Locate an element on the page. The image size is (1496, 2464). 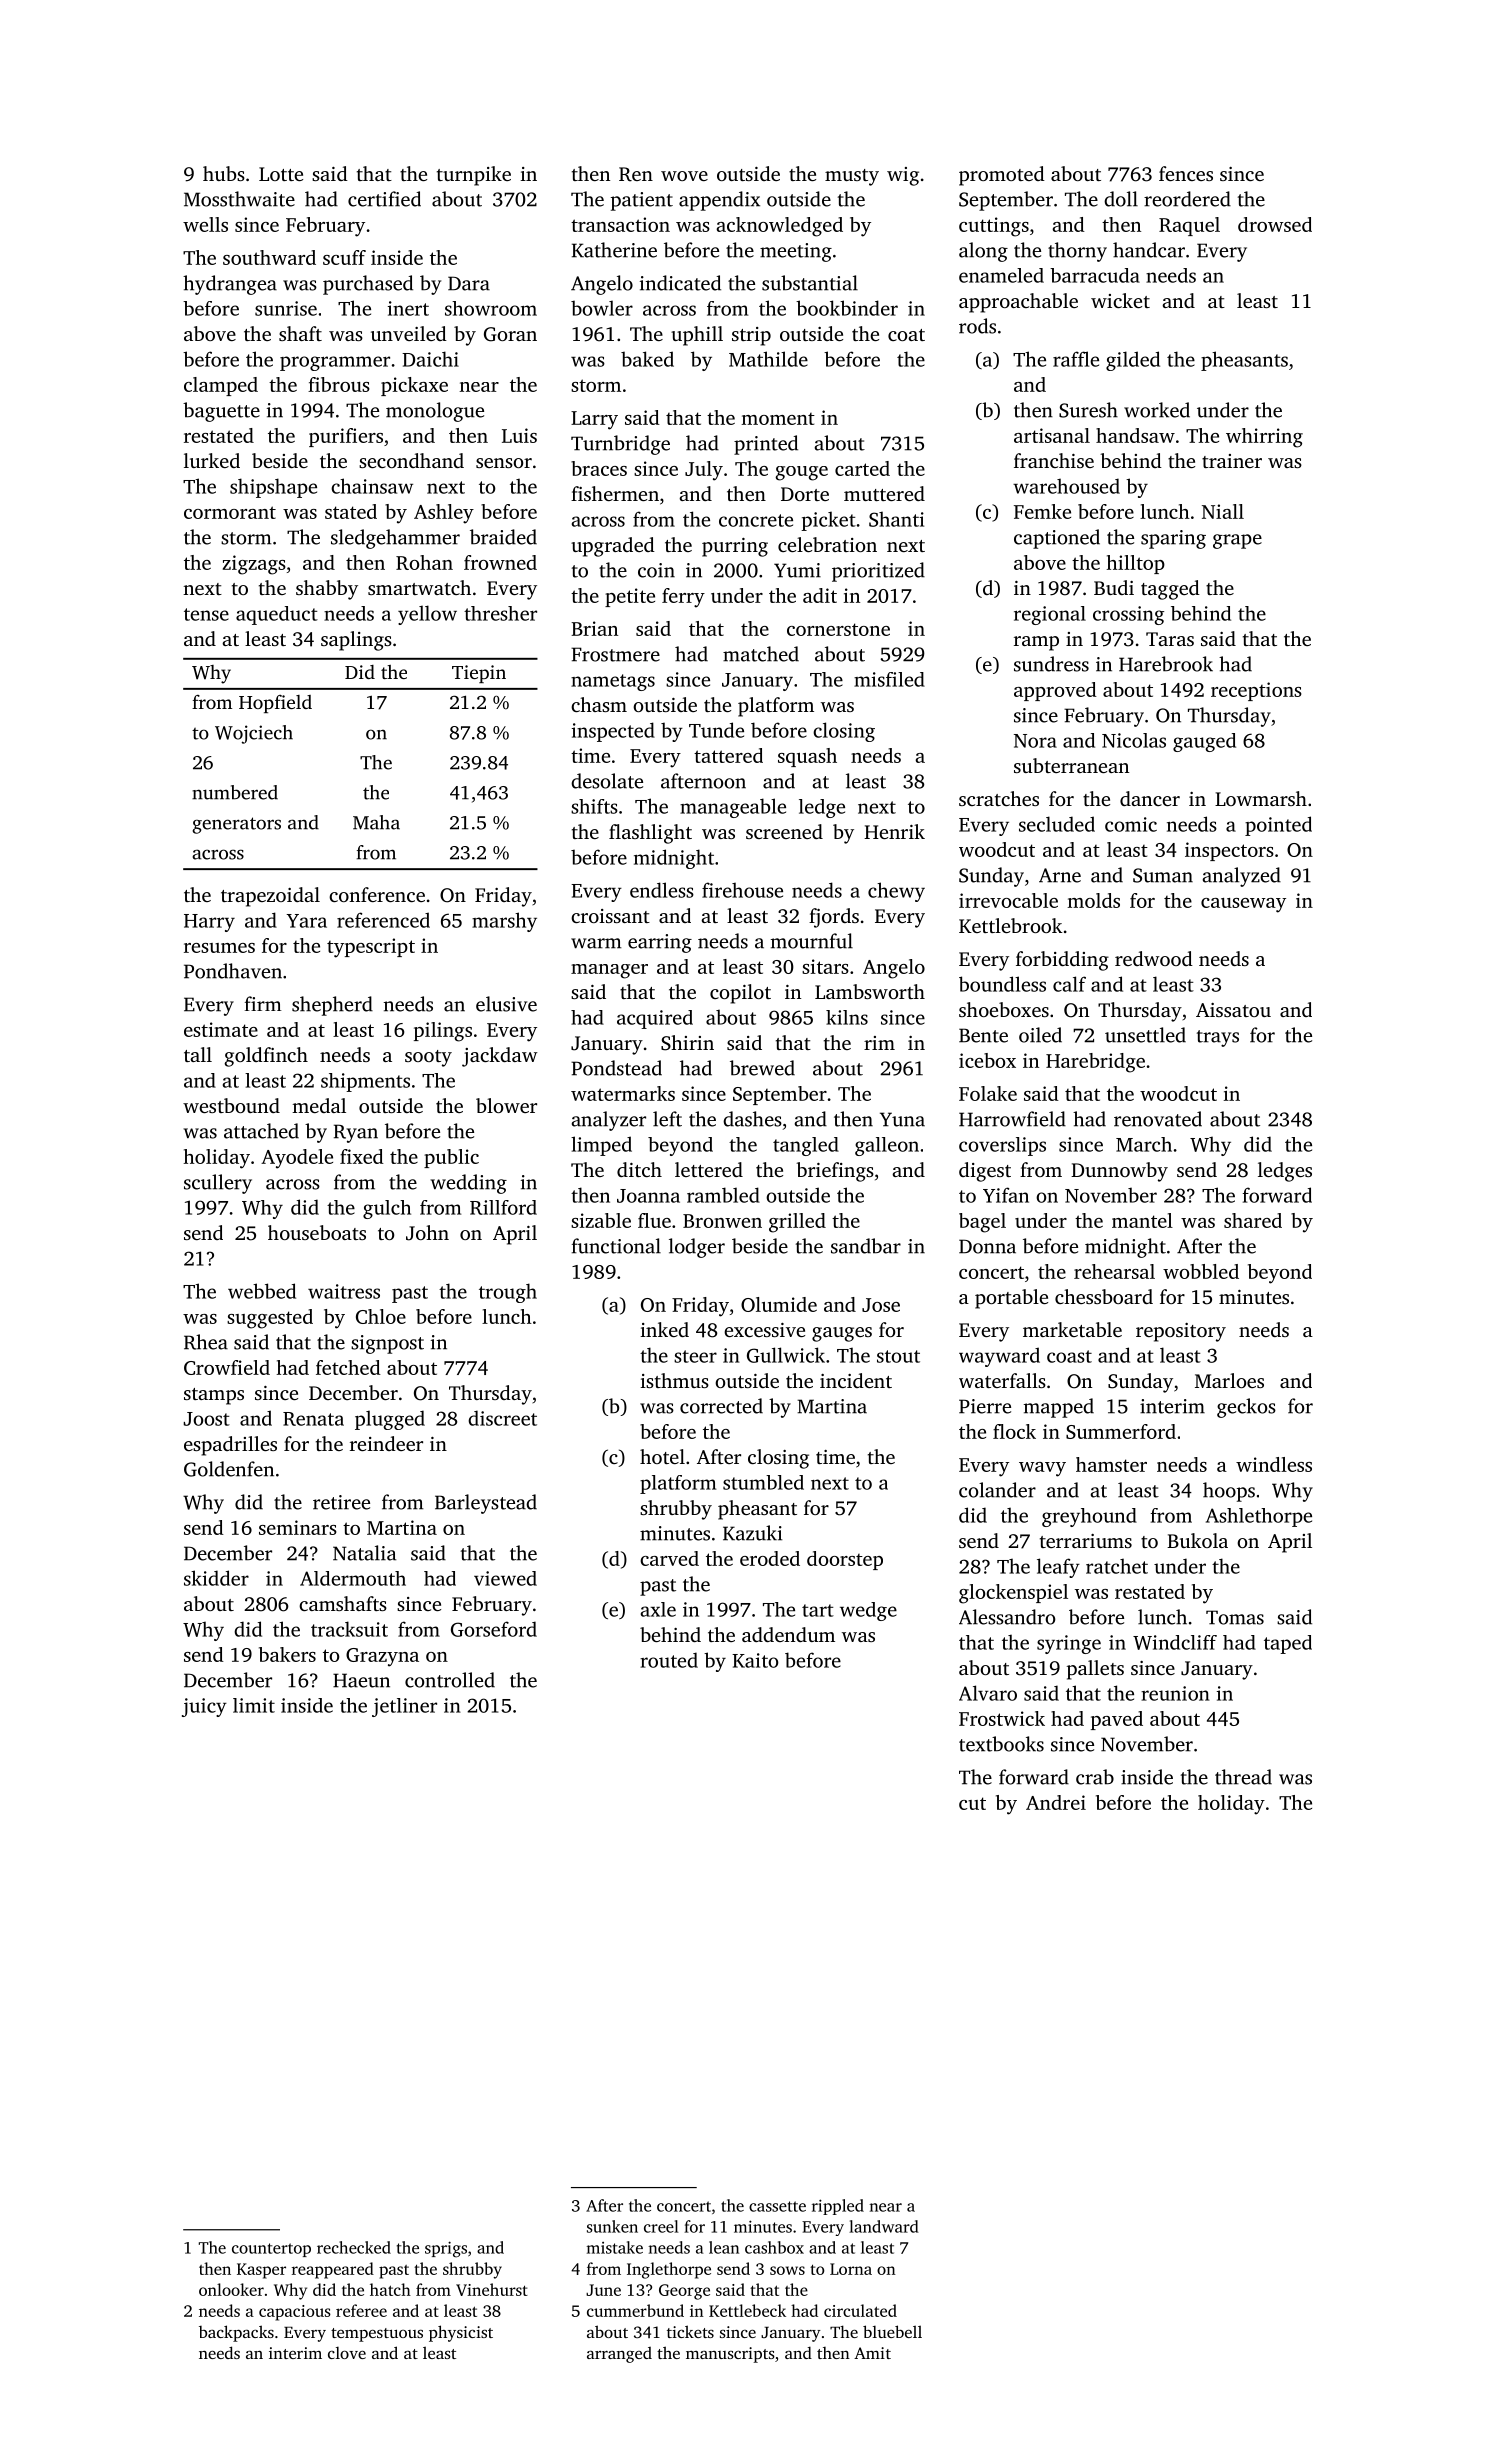
signpost is located at coordinates (387, 1344).
